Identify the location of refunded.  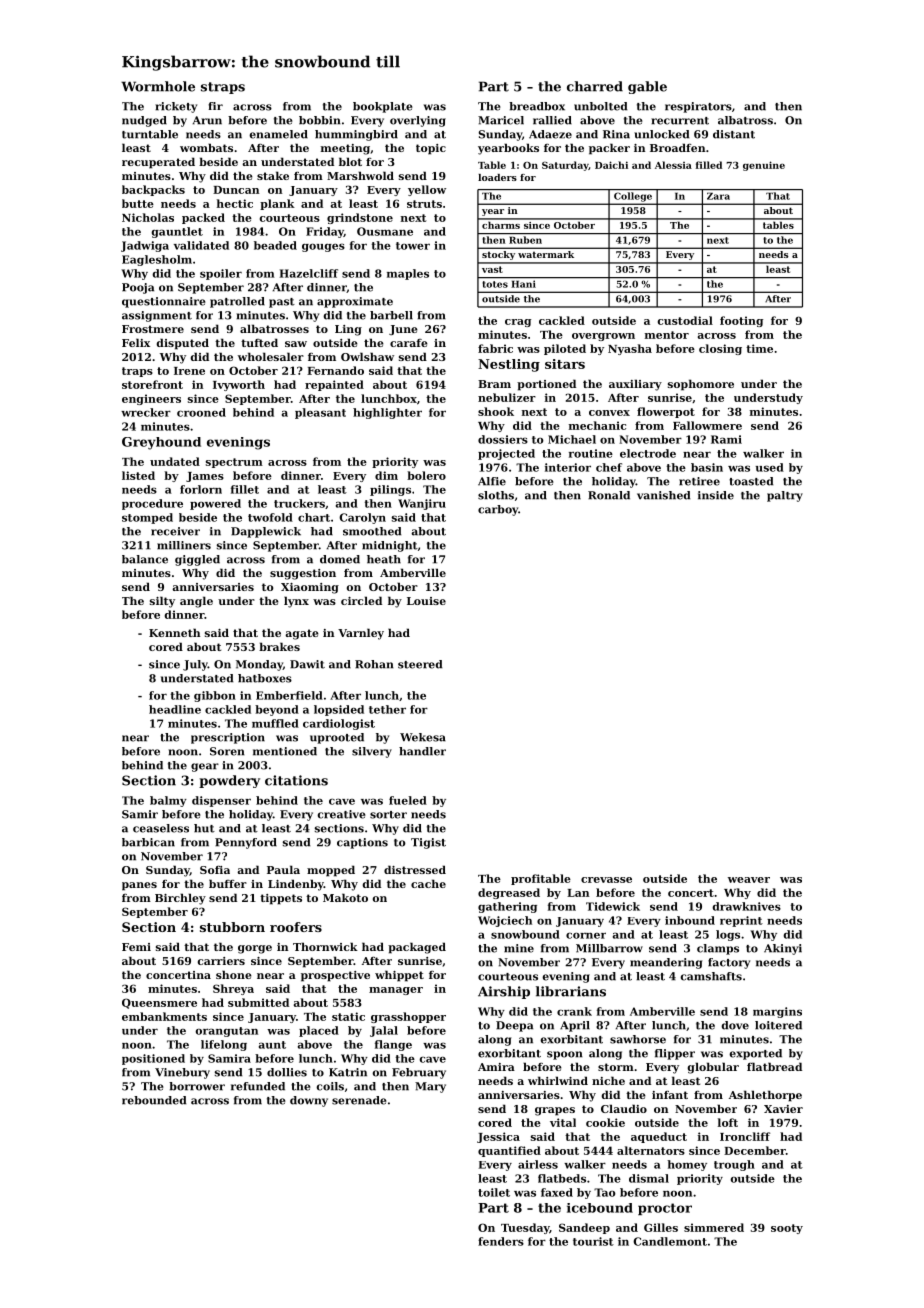
(258, 1086).
